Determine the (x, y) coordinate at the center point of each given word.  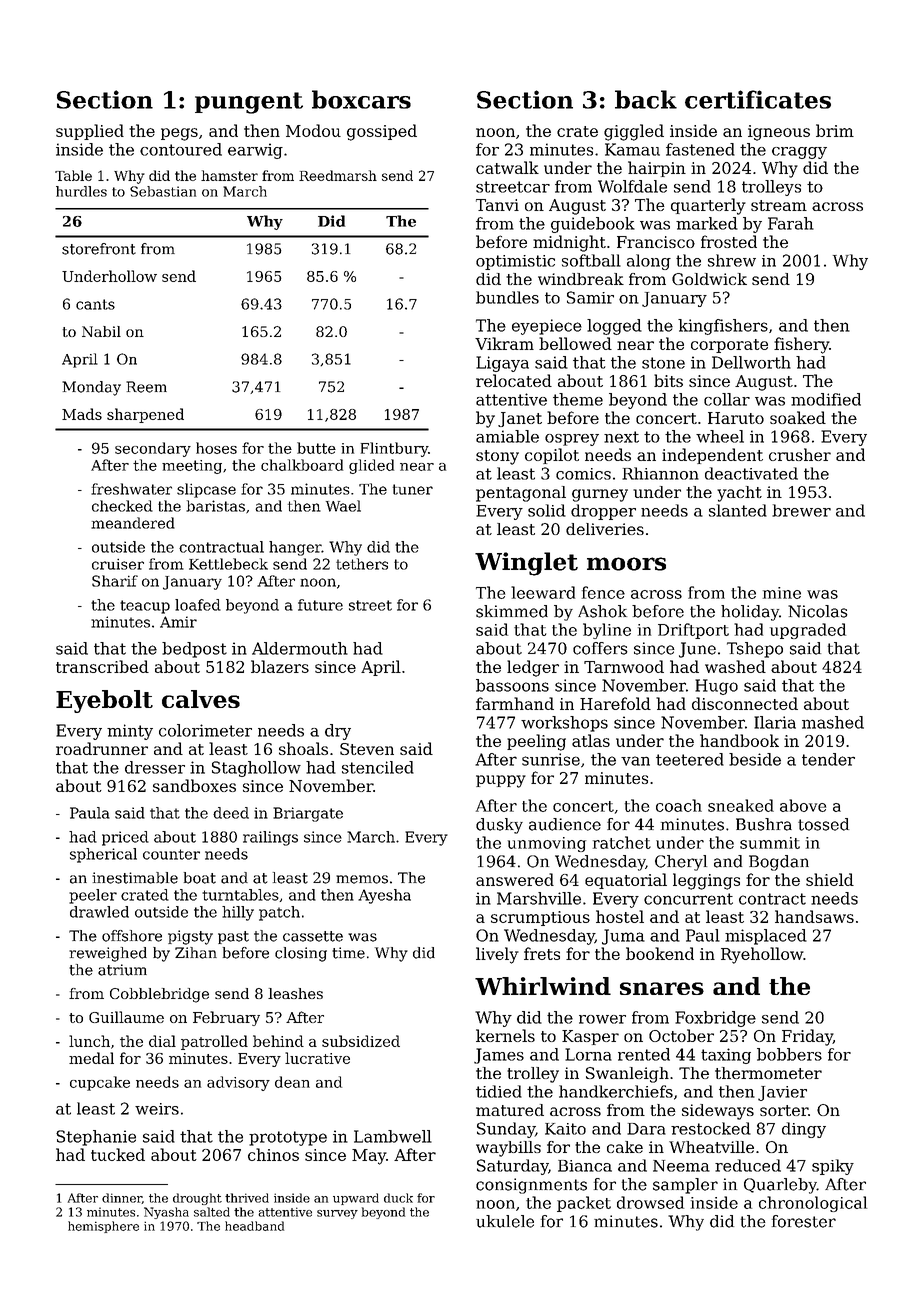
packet (584, 1204)
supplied (90, 132)
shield (830, 879)
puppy (501, 781)
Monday (91, 388)
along (649, 262)
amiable (507, 436)
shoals (303, 748)
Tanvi (497, 205)
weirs (157, 1109)
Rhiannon (660, 473)
